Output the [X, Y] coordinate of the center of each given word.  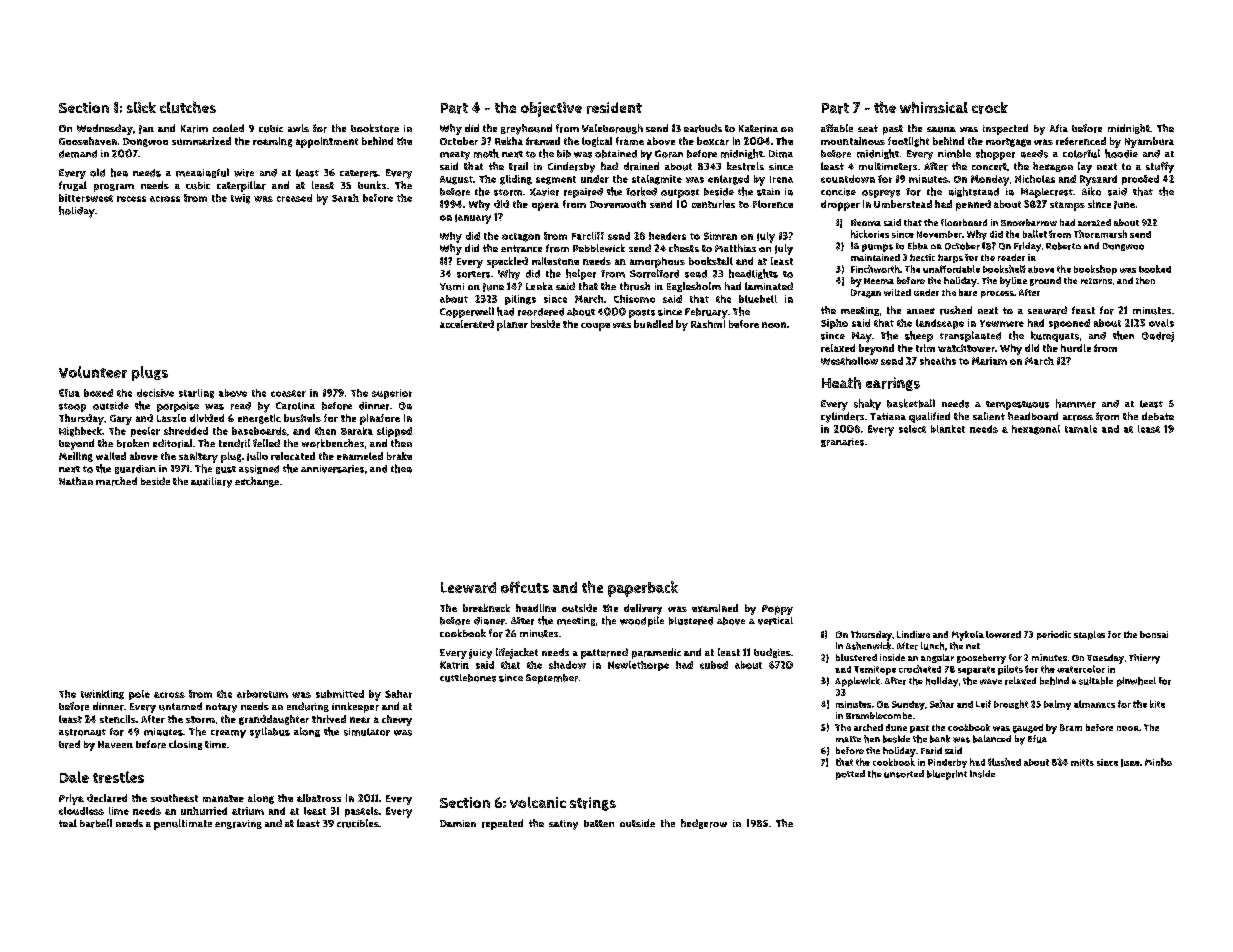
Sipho [834, 324]
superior [392, 394]
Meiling [76, 457]
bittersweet [86, 198]
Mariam [989, 361]
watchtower [966, 348]
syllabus [270, 732]
